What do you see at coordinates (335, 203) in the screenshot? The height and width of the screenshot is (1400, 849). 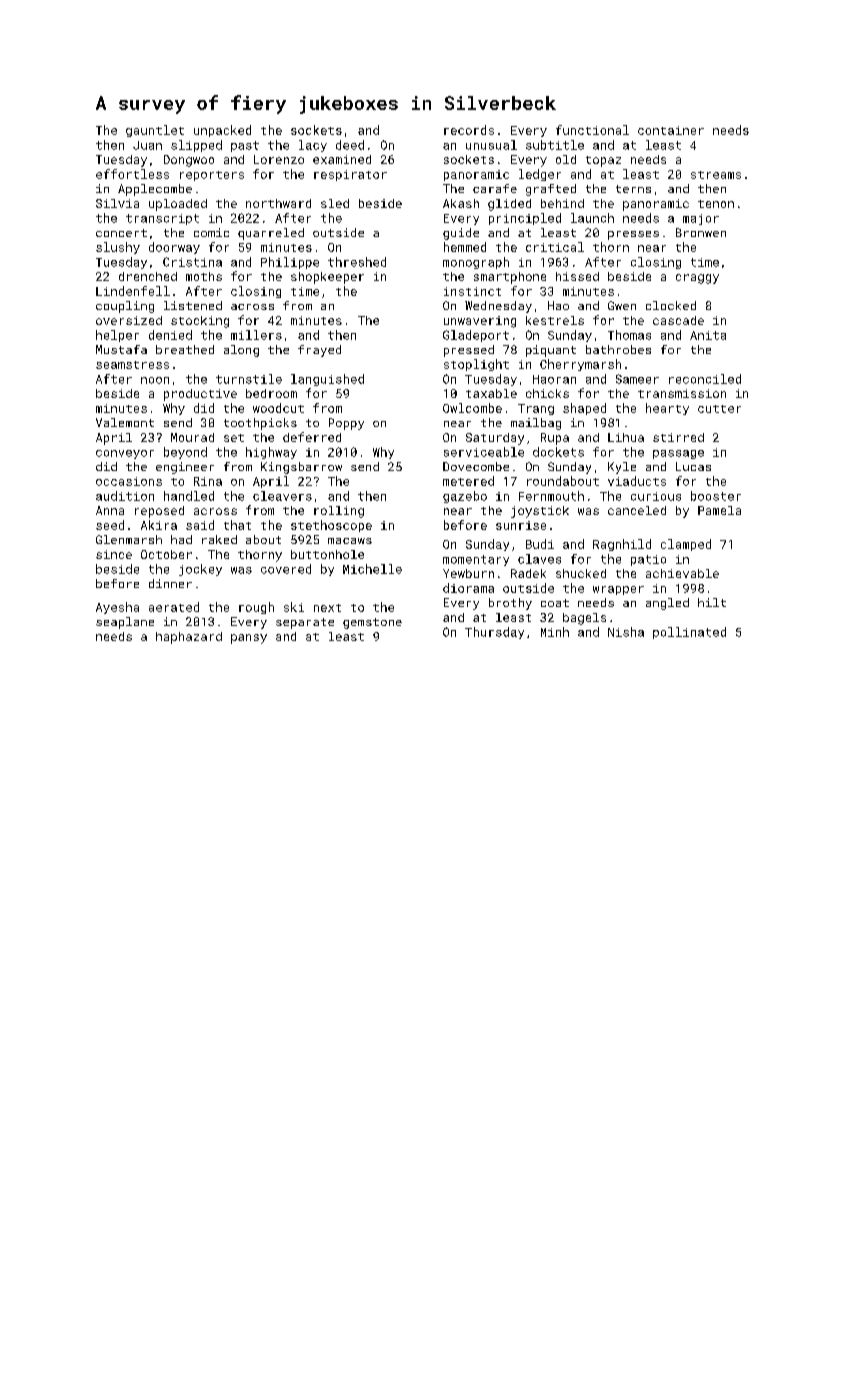 I see `sled` at bounding box center [335, 203].
